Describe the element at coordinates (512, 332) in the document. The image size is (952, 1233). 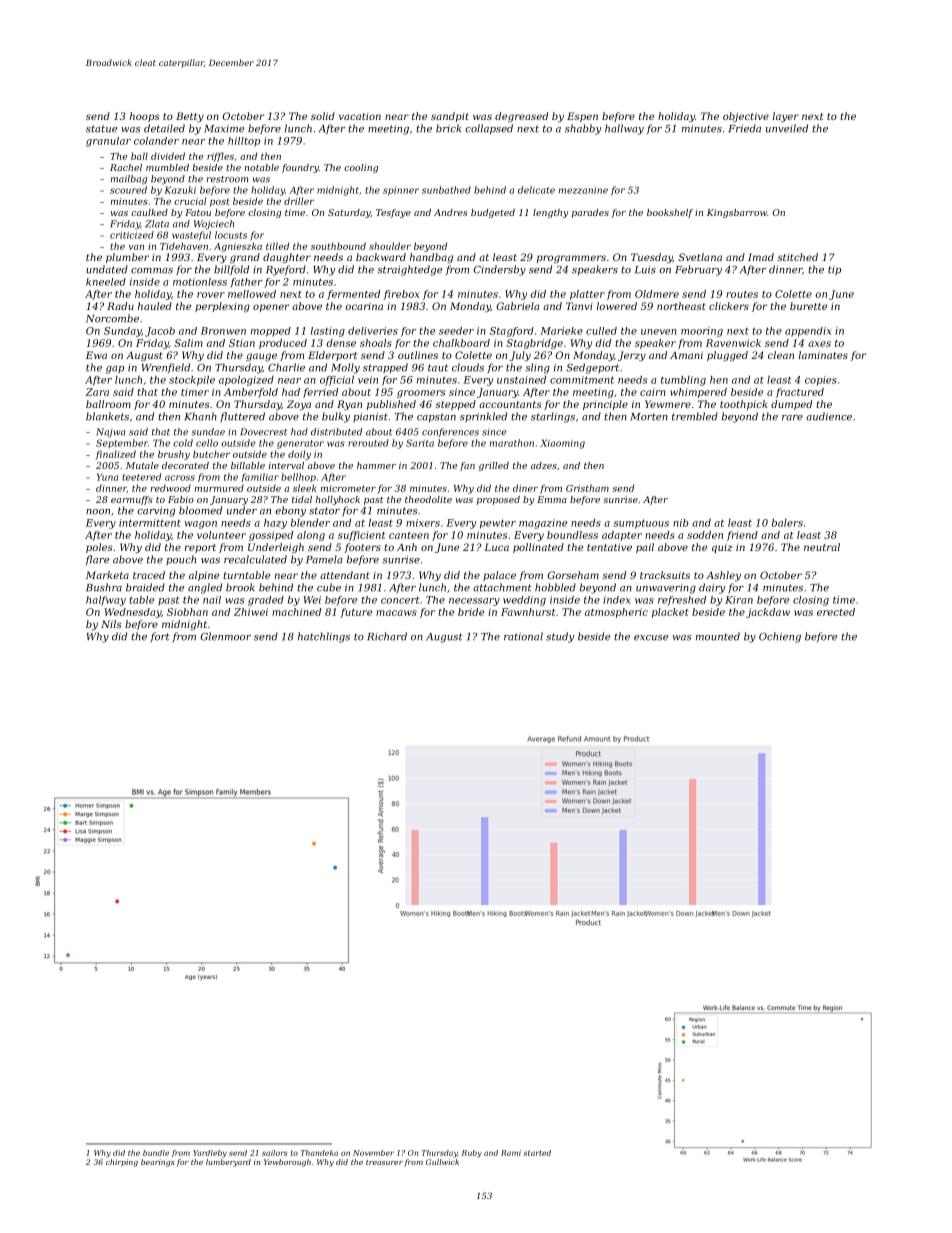
I see `Stagford` at that location.
